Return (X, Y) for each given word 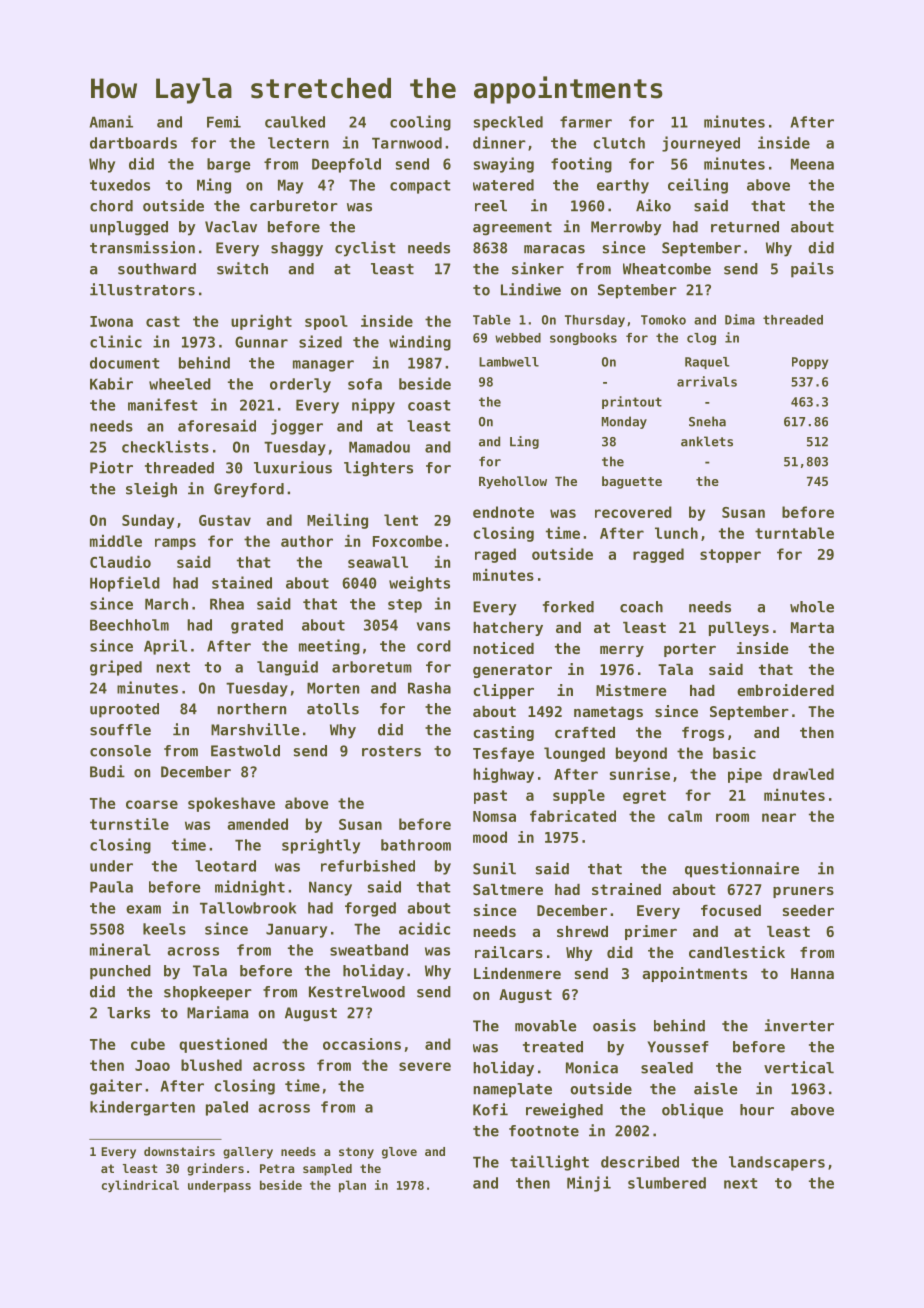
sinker (538, 268)
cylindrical (140, 1186)
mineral (120, 949)
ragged (658, 555)
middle (116, 540)
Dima (740, 319)
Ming (214, 186)
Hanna (812, 973)
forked (568, 607)
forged (370, 909)
